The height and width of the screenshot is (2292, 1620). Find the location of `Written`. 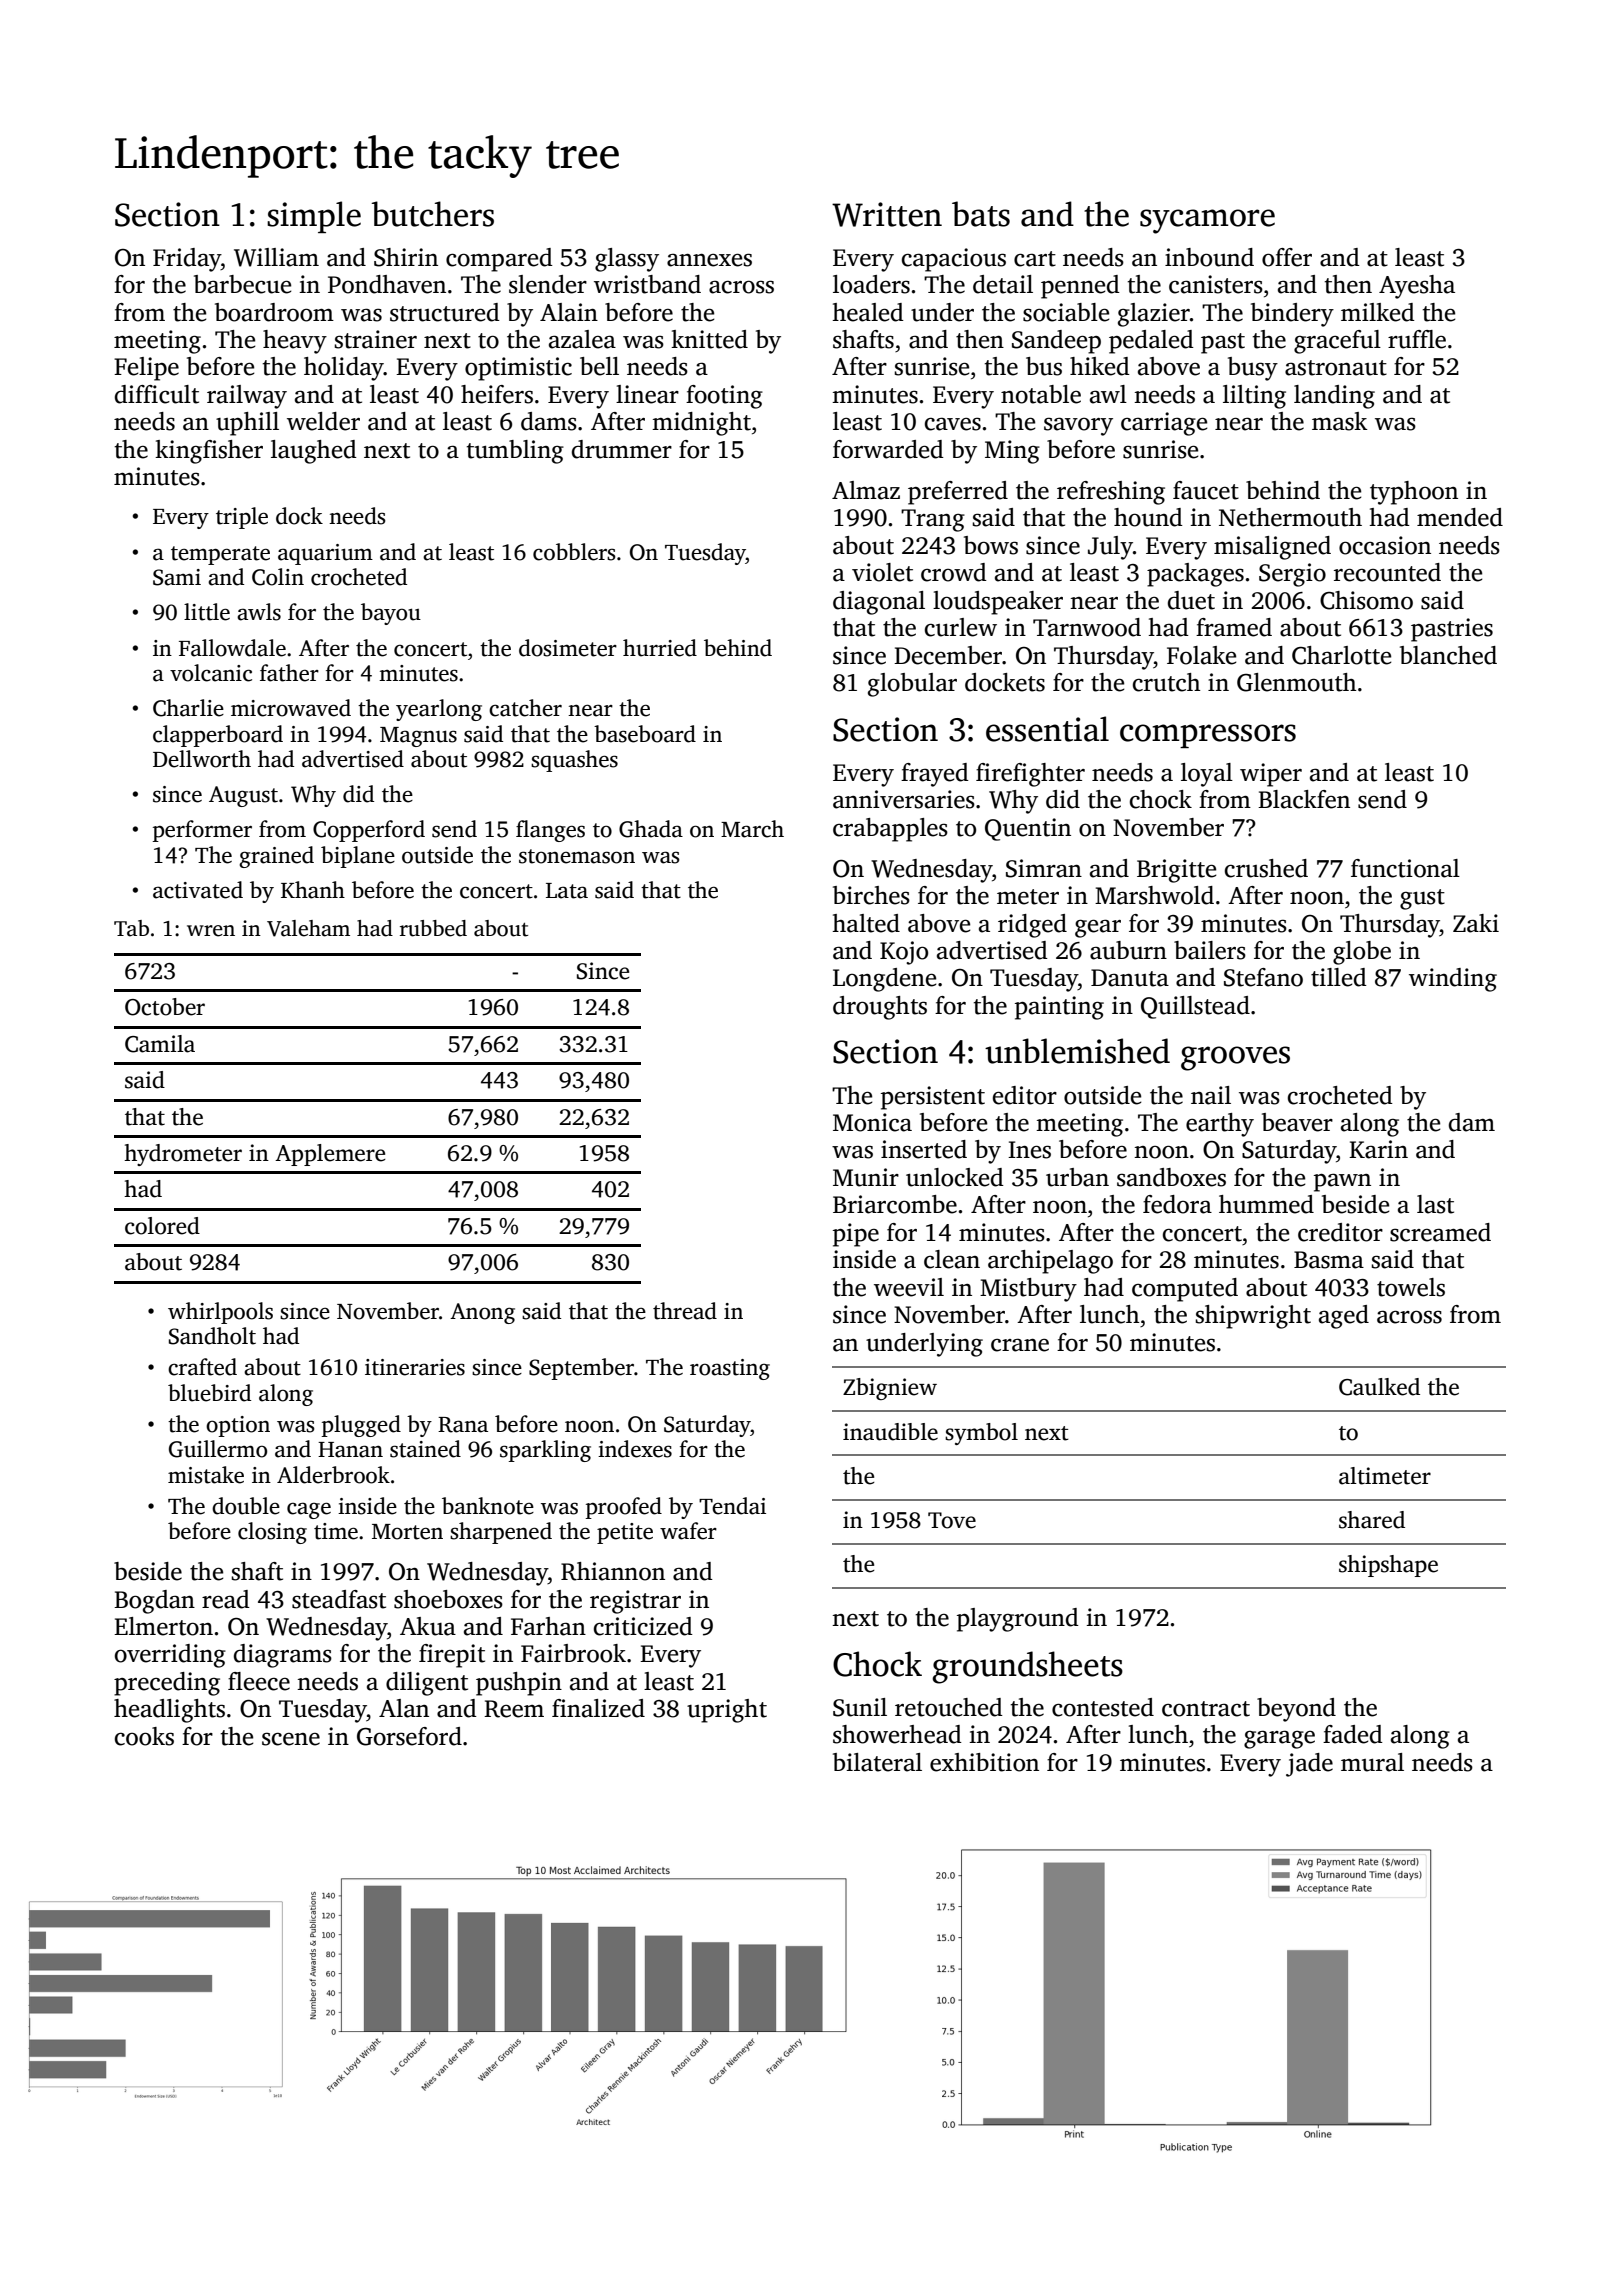

Written is located at coordinates (887, 214).
